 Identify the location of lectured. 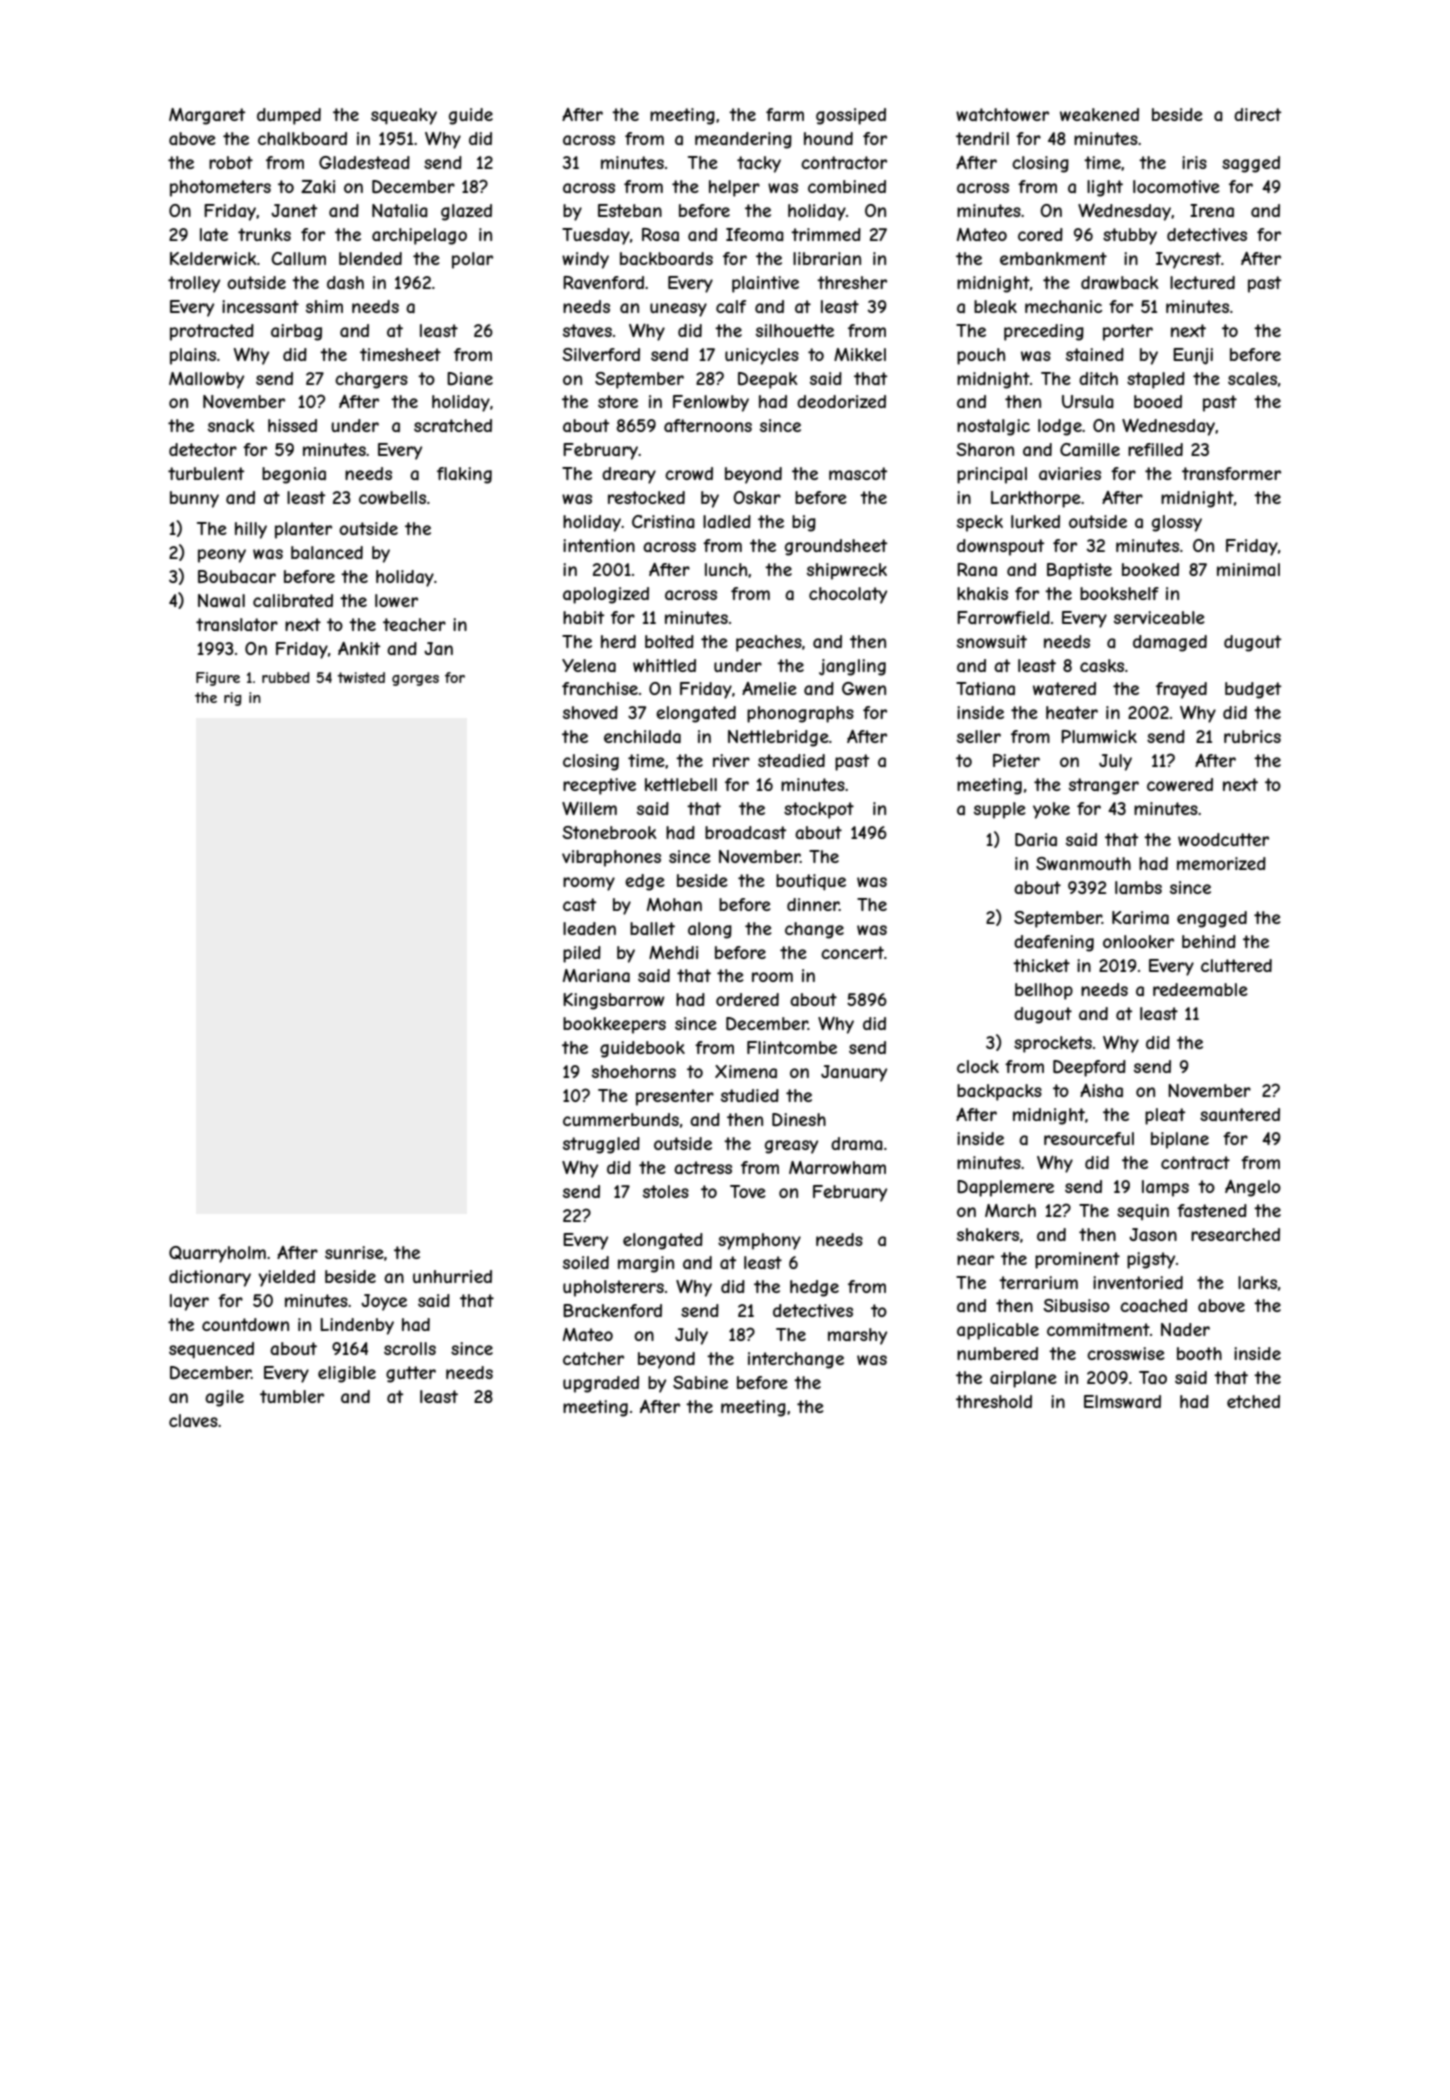
(1202, 282).
